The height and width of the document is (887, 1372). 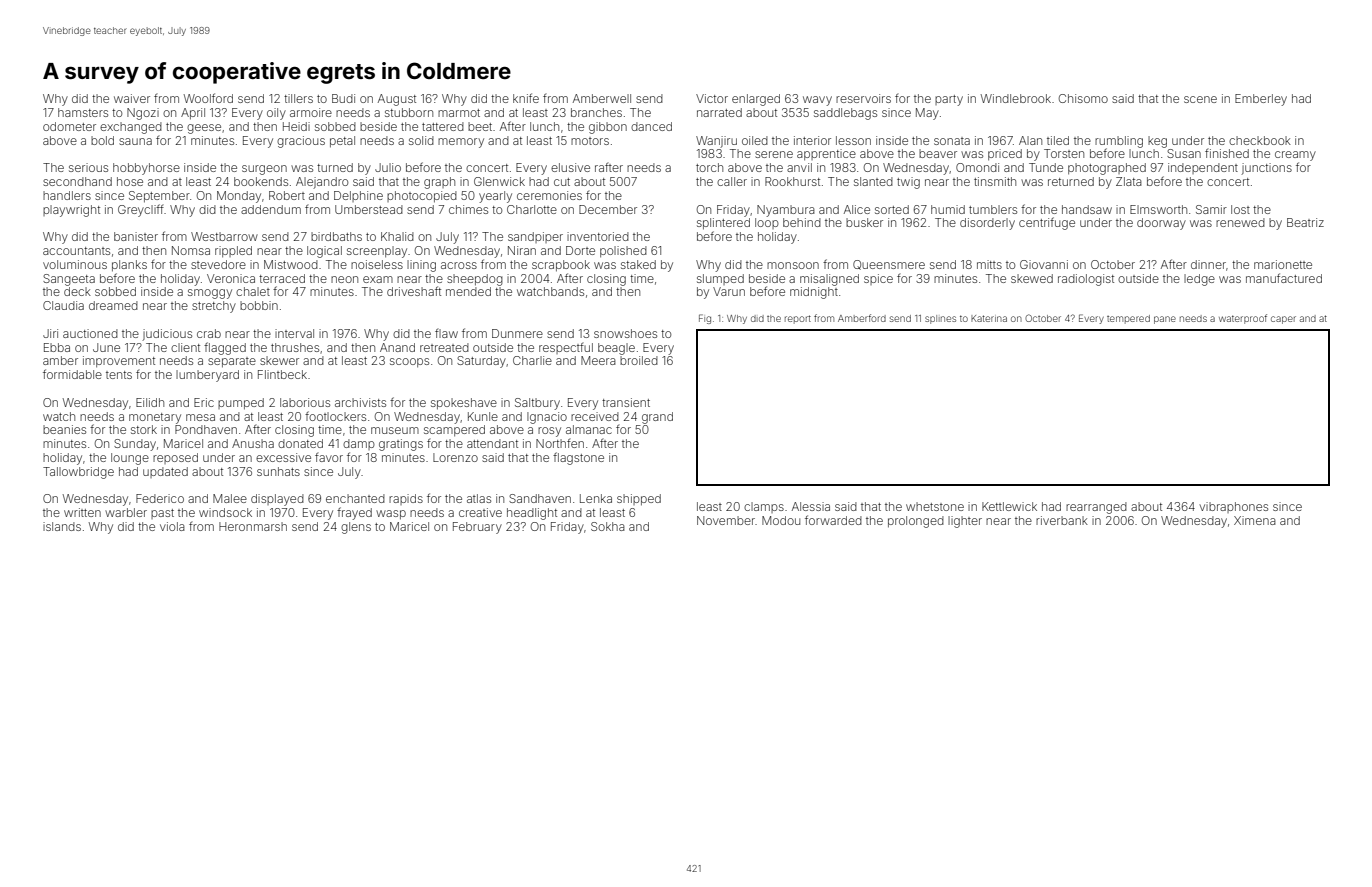 I want to click on pane, so click(x=1165, y=320).
